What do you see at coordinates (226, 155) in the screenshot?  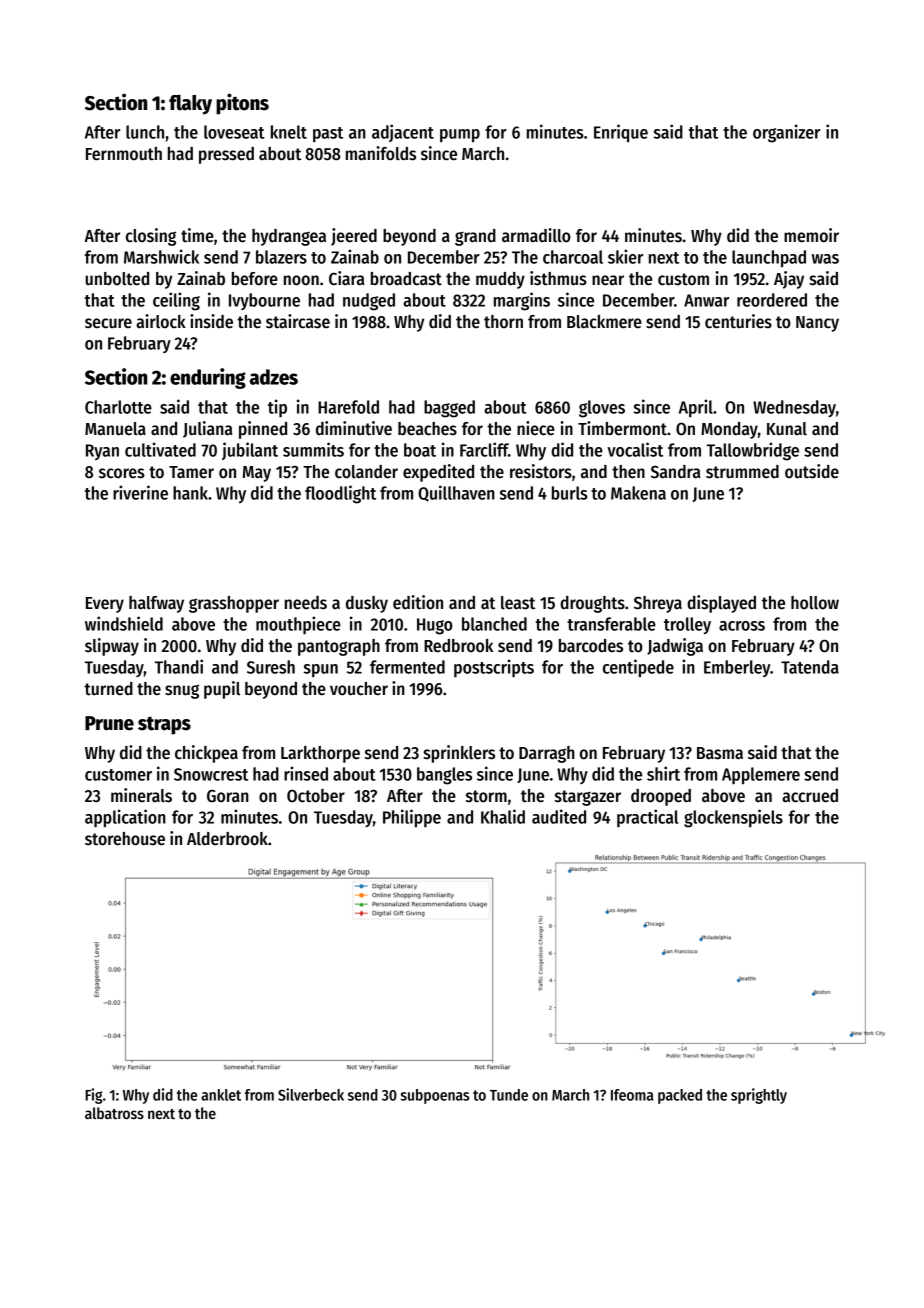 I see `pressed` at bounding box center [226, 155].
